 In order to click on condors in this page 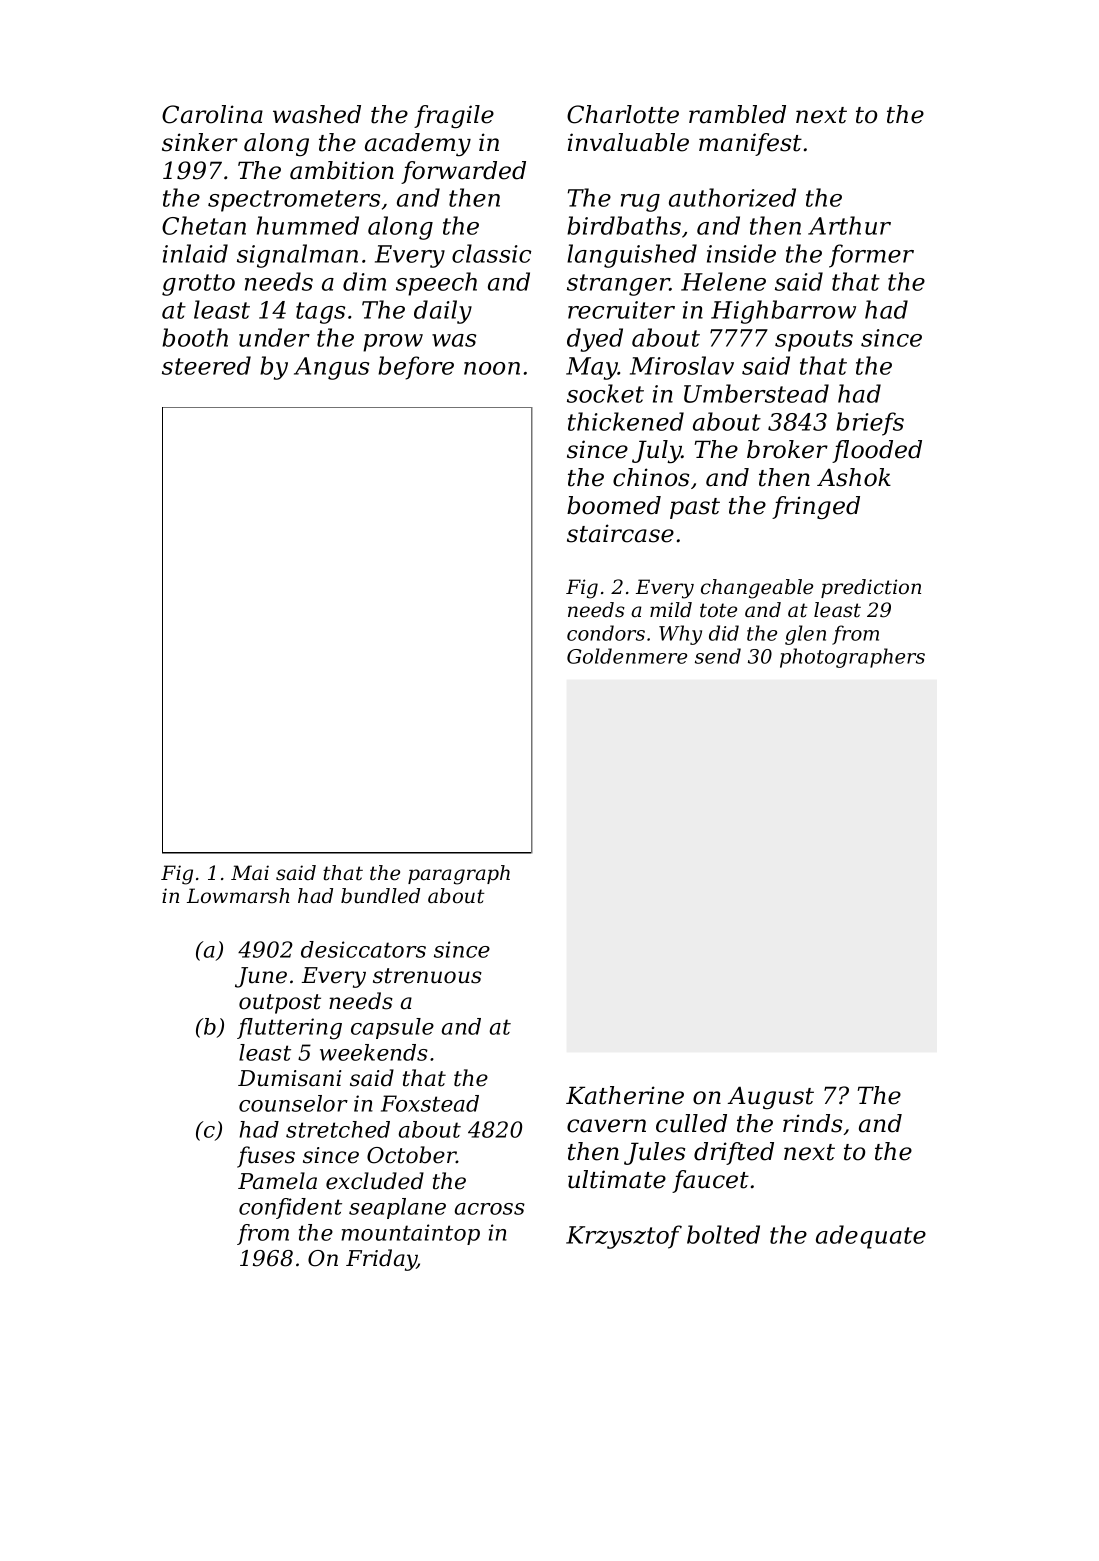, I will do `click(606, 633)`.
